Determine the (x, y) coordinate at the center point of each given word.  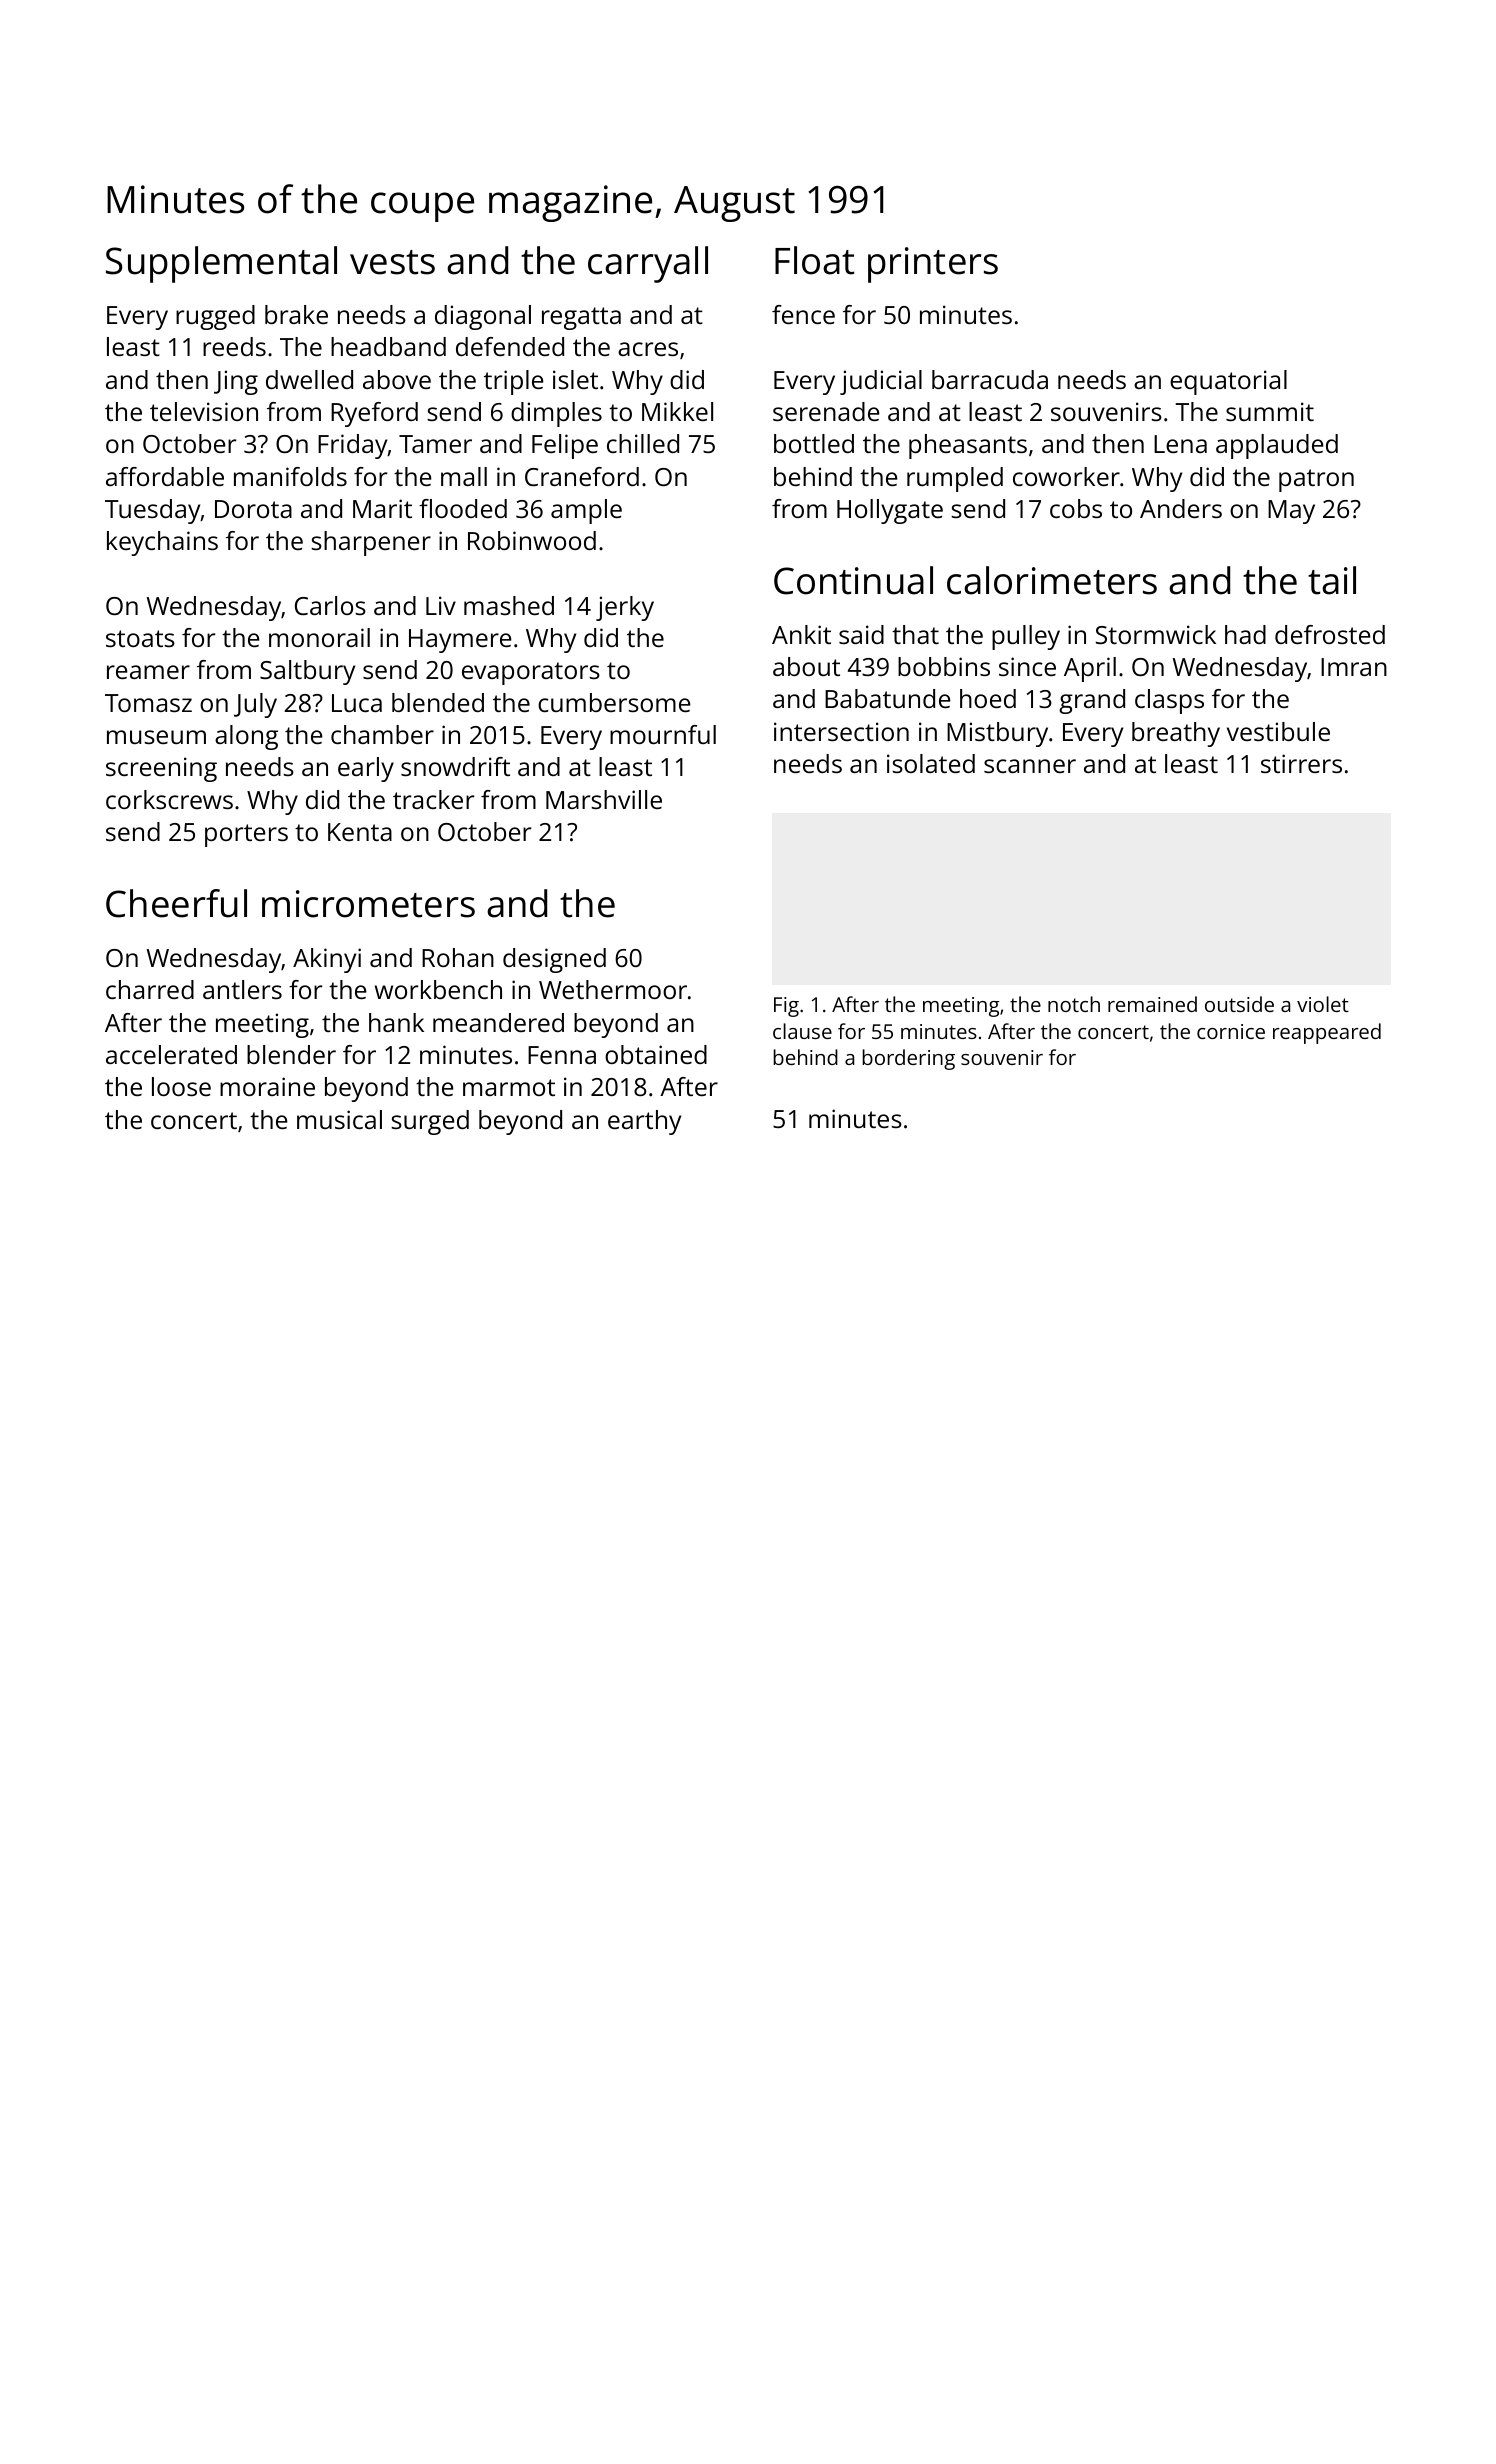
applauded (1277, 446)
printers (933, 265)
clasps (1169, 701)
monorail (319, 637)
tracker (433, 799)
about (806, 666)
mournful (663, 734)
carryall (648, 264)
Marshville (604, 799)
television (204, 411)
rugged (215, 317)
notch (1074, 1004)
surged (430, 1122)
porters (246, 835)
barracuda (990, 379)
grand (1092, 701)
